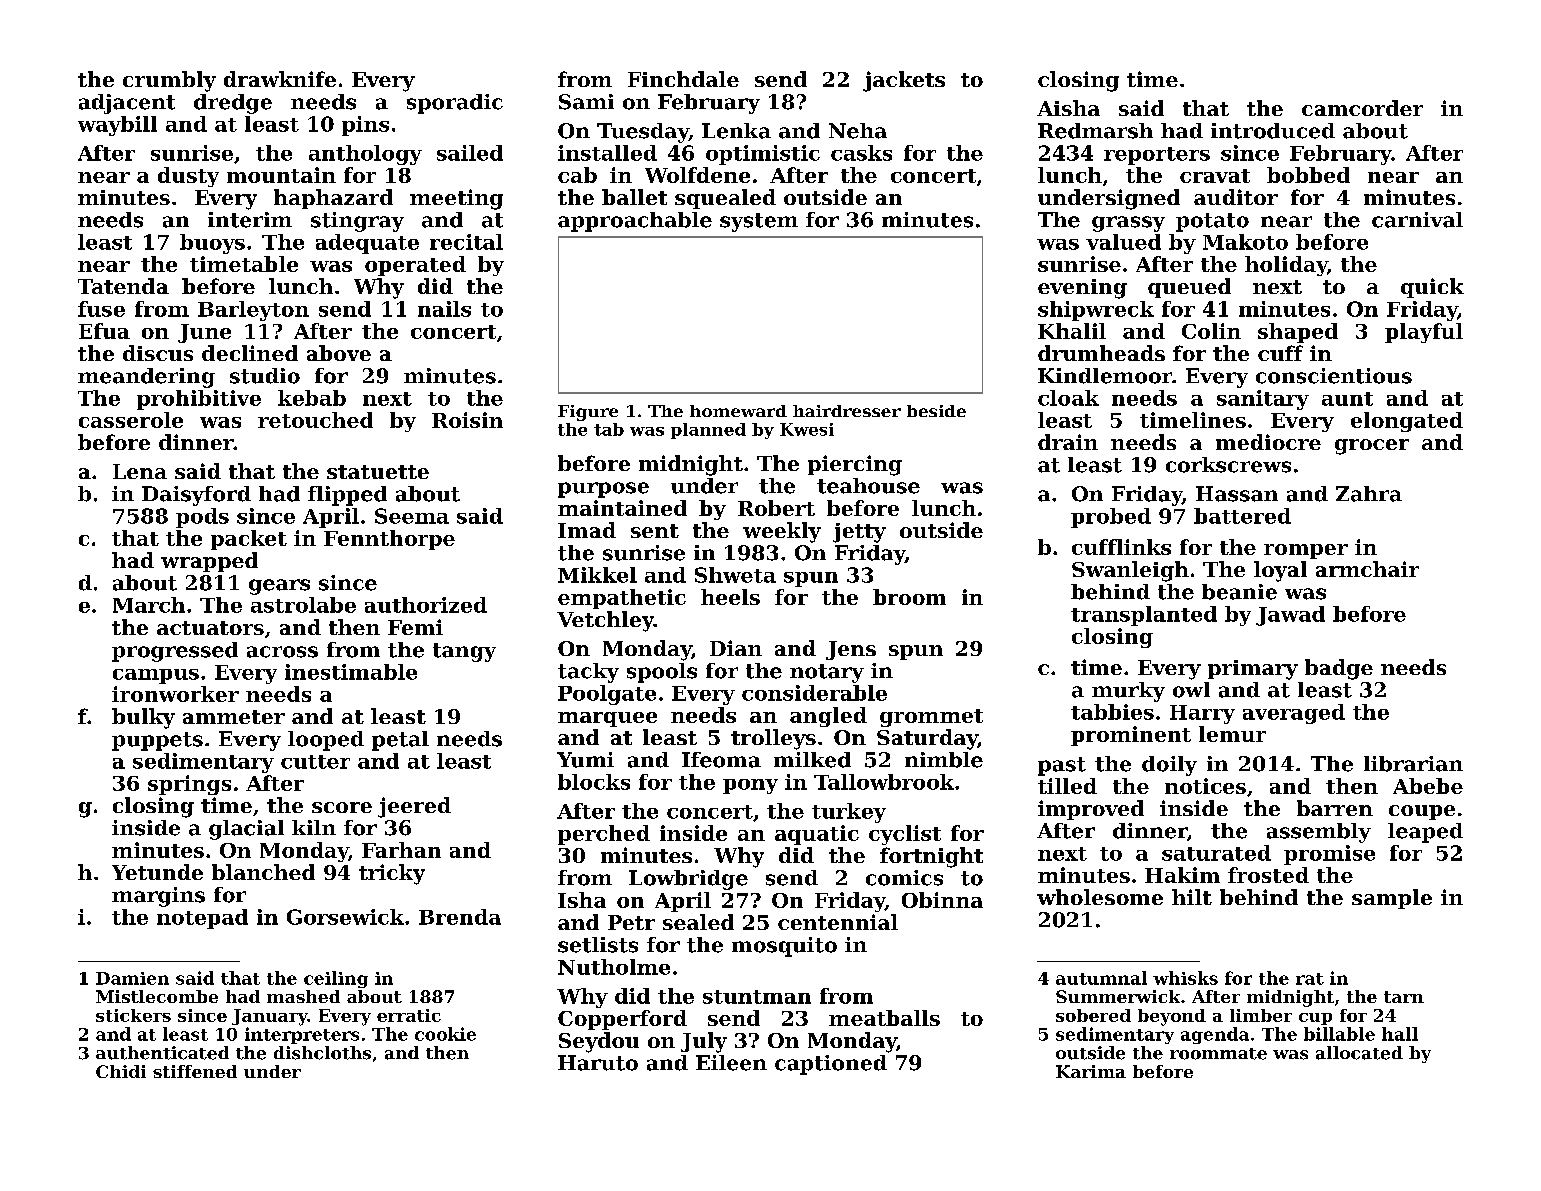 The height and width of the screenshot is (1191, 1541). I want to click on Redmarsh, so click(1095, 131).
